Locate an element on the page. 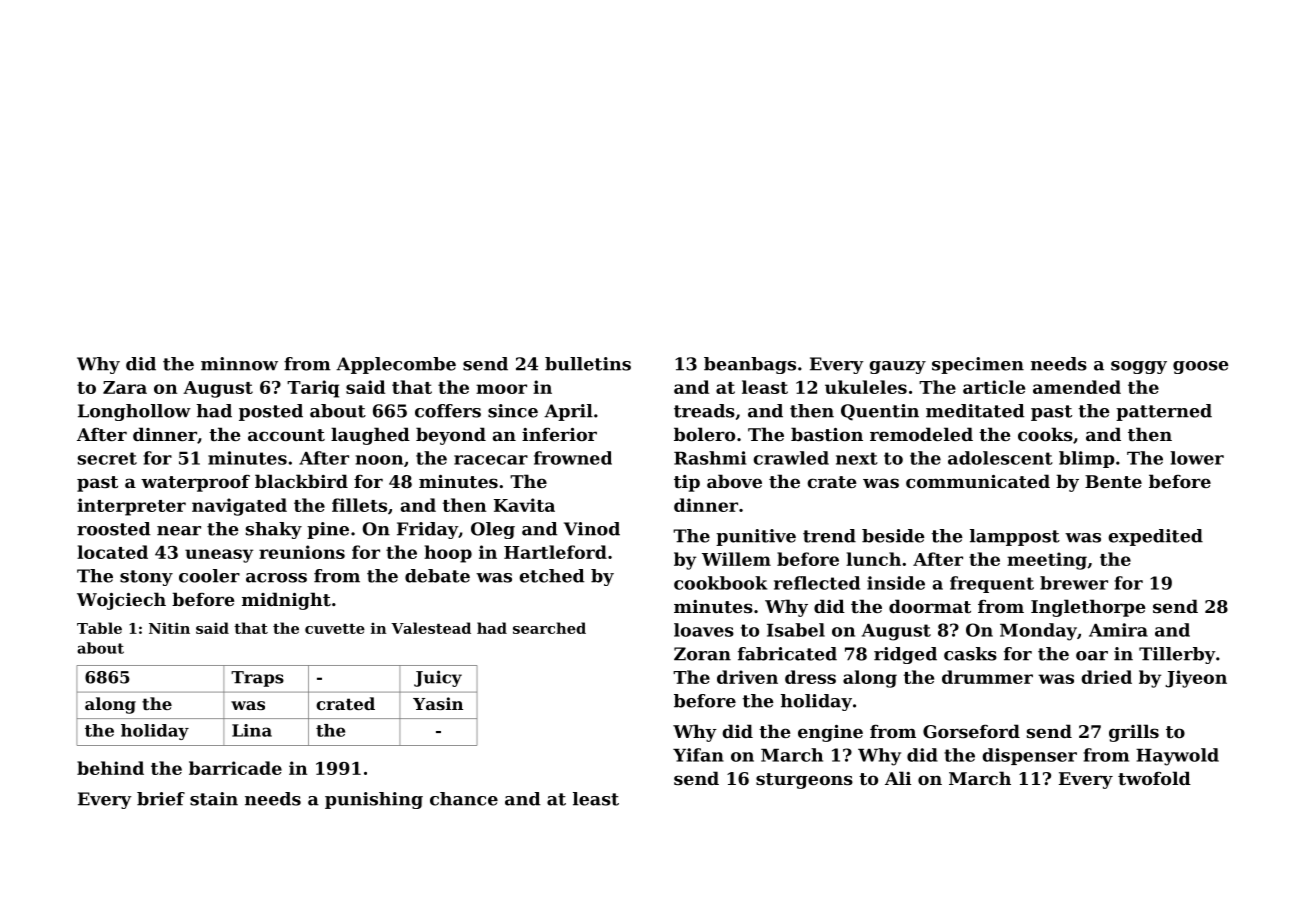 Image resolution: width=1308 pixels, height=924 pixels. sturgeons is located at coordinates (804, 781).
